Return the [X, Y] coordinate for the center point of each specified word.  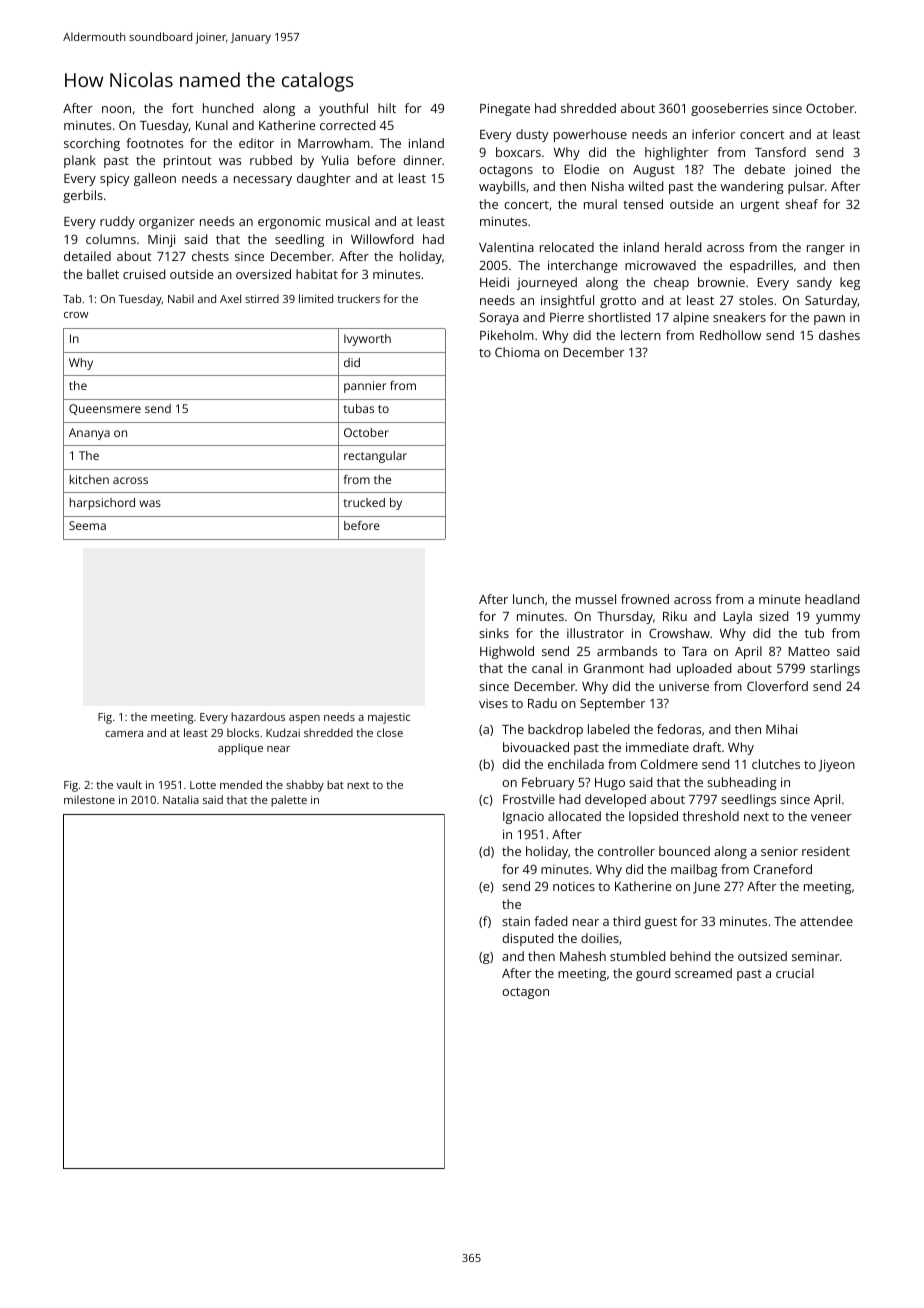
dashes [839, 335]
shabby [305, 786]
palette [289, 801]
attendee [826, 921]
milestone [89, 799]
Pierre [567, 317]
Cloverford [777, 686]
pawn [829, 320]
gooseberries [729, 109]
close [390, 732]
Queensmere [105, 409]
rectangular [375, 457]
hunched [228, 108]
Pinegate [505, 109]
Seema [87, 525]
